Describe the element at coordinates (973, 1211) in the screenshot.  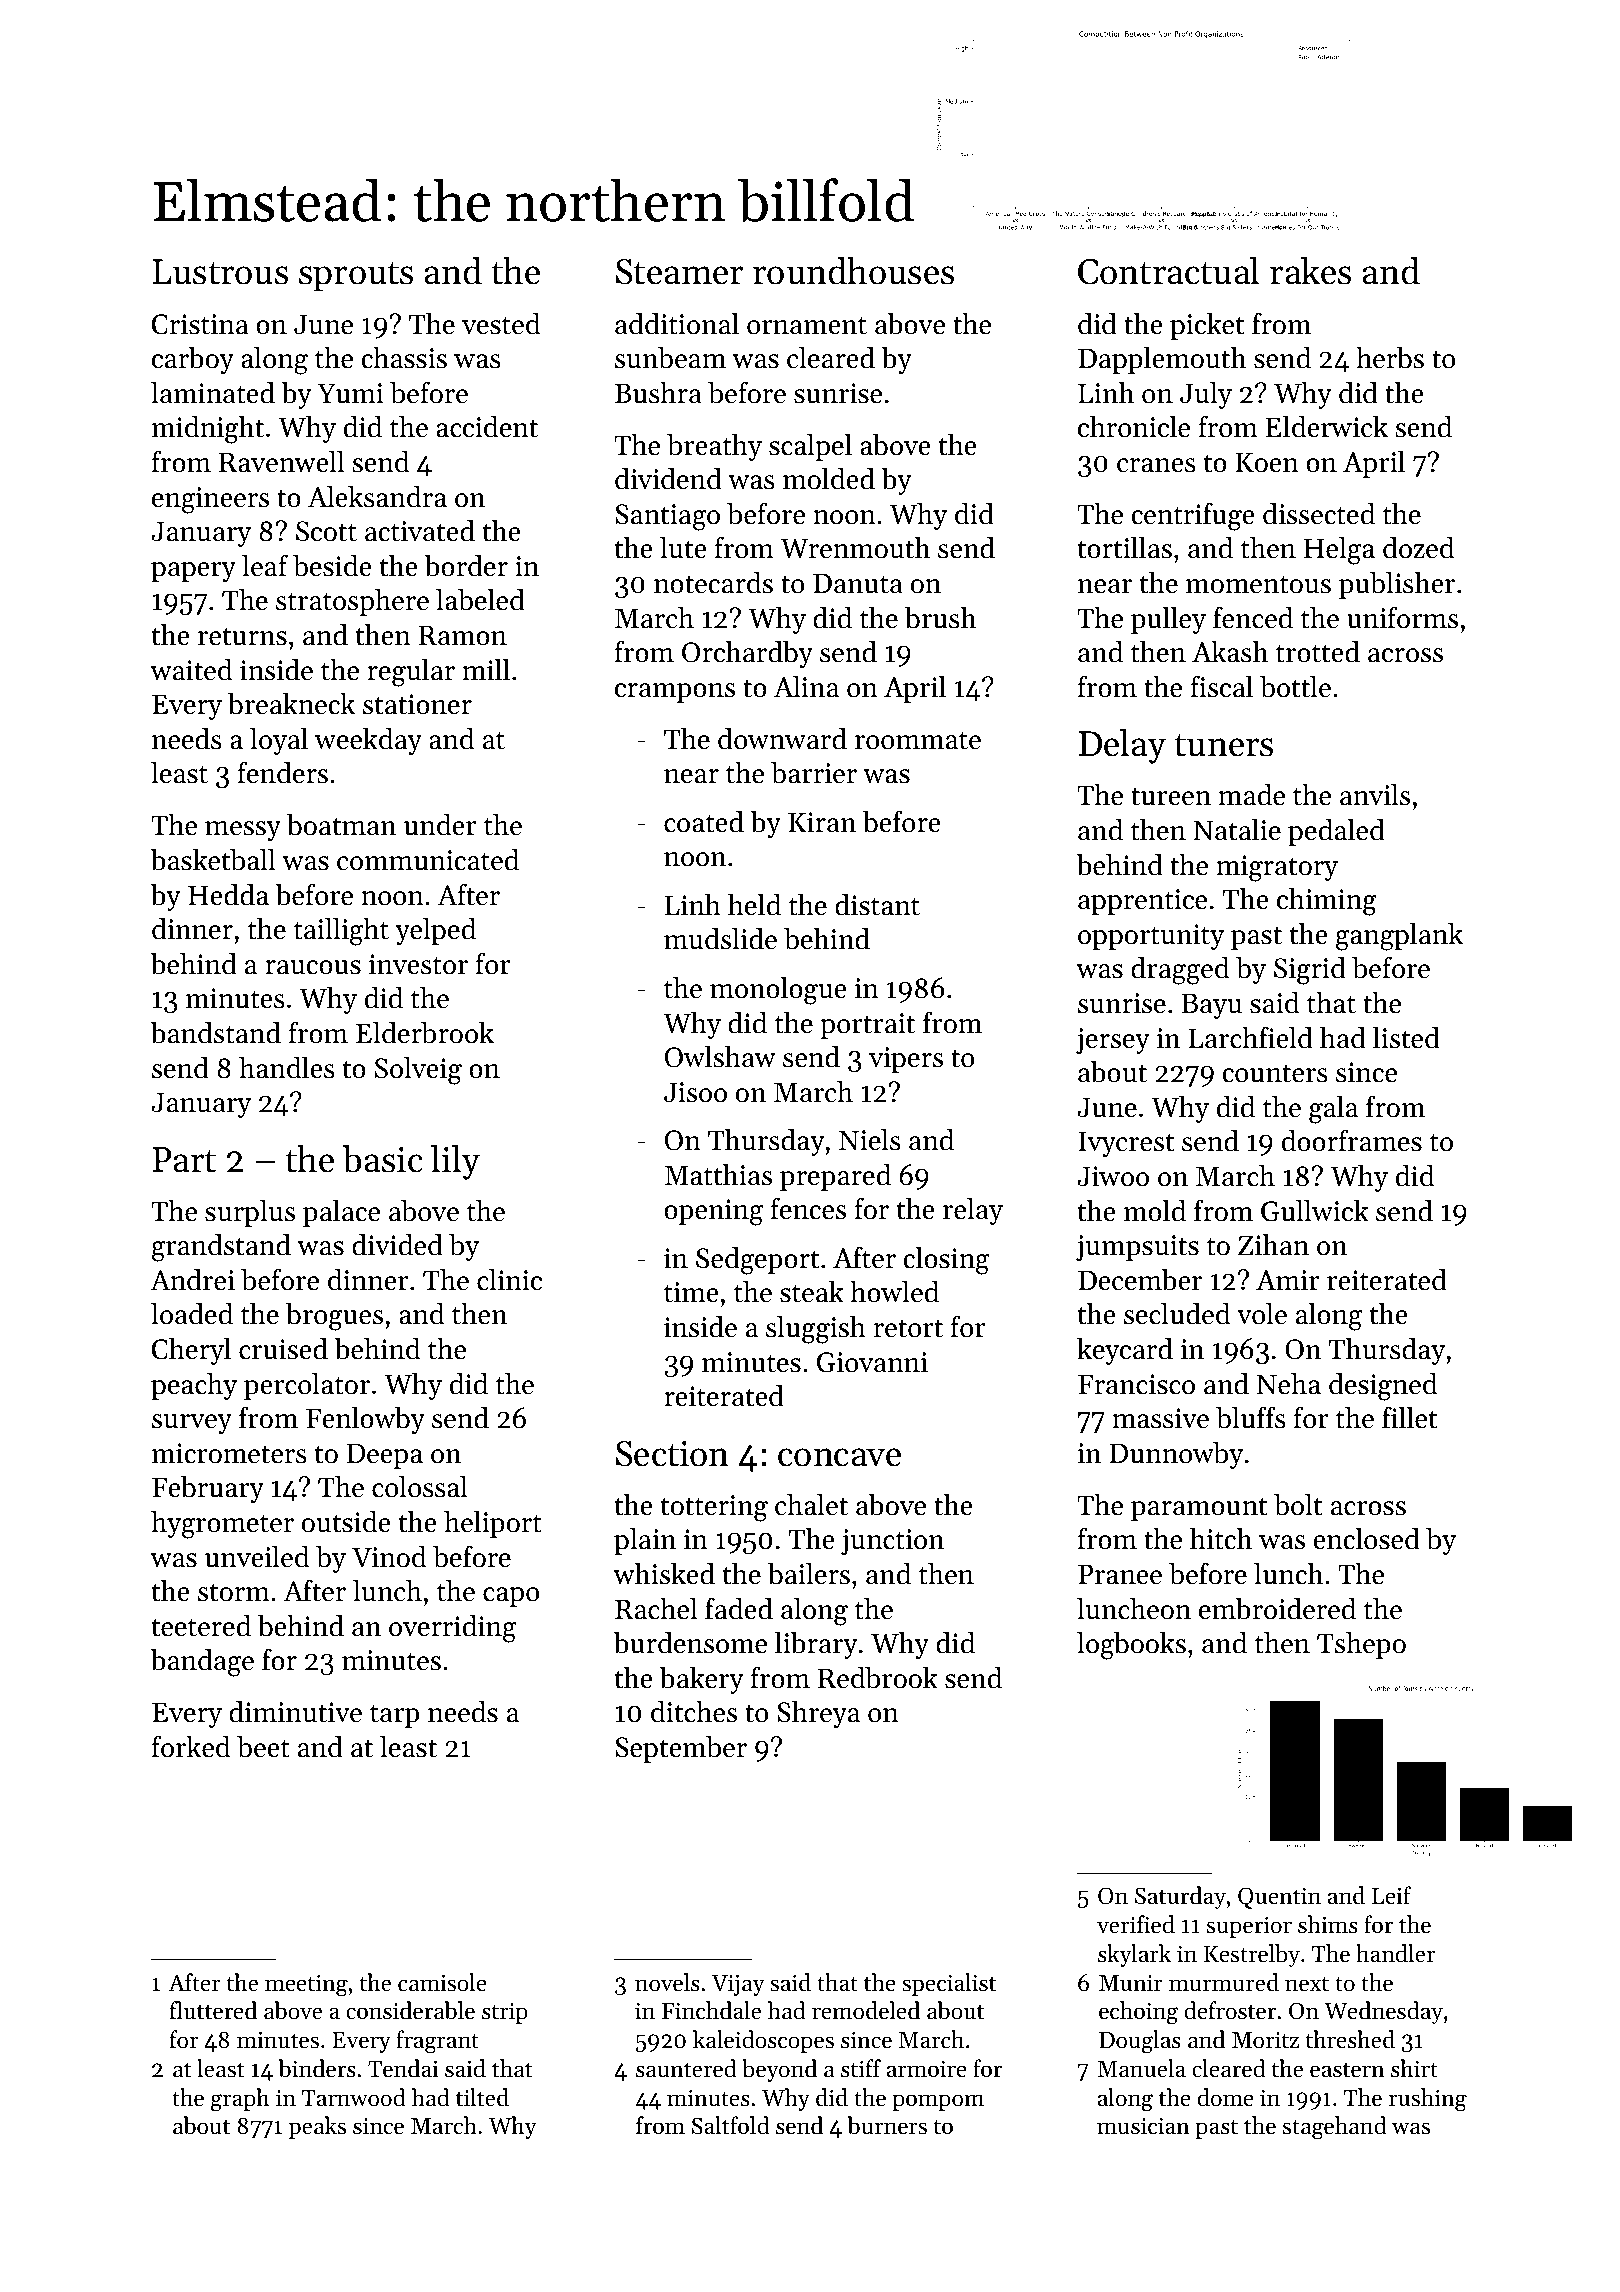
I see `relay` at that location.
